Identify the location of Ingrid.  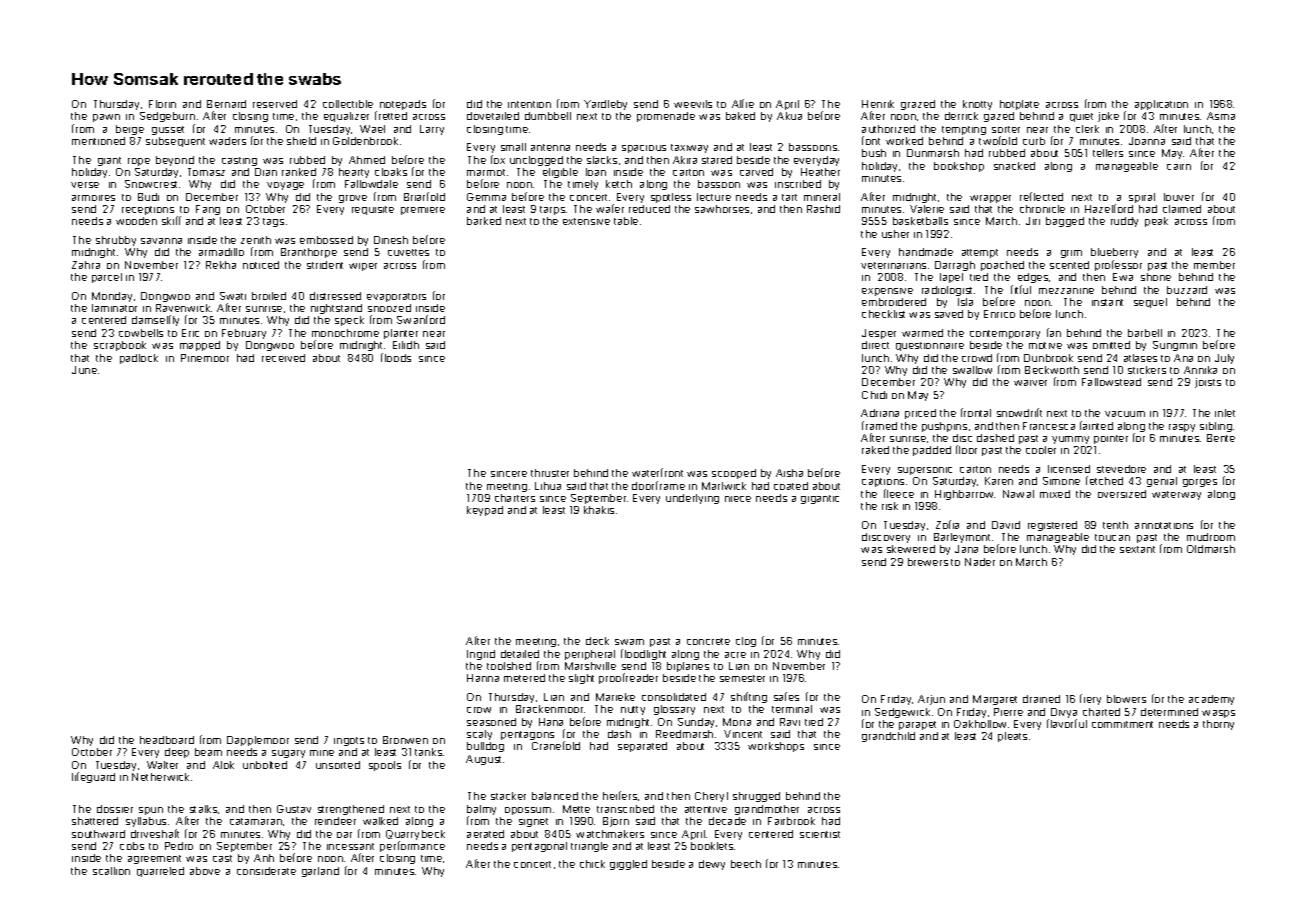
(481, 655).
